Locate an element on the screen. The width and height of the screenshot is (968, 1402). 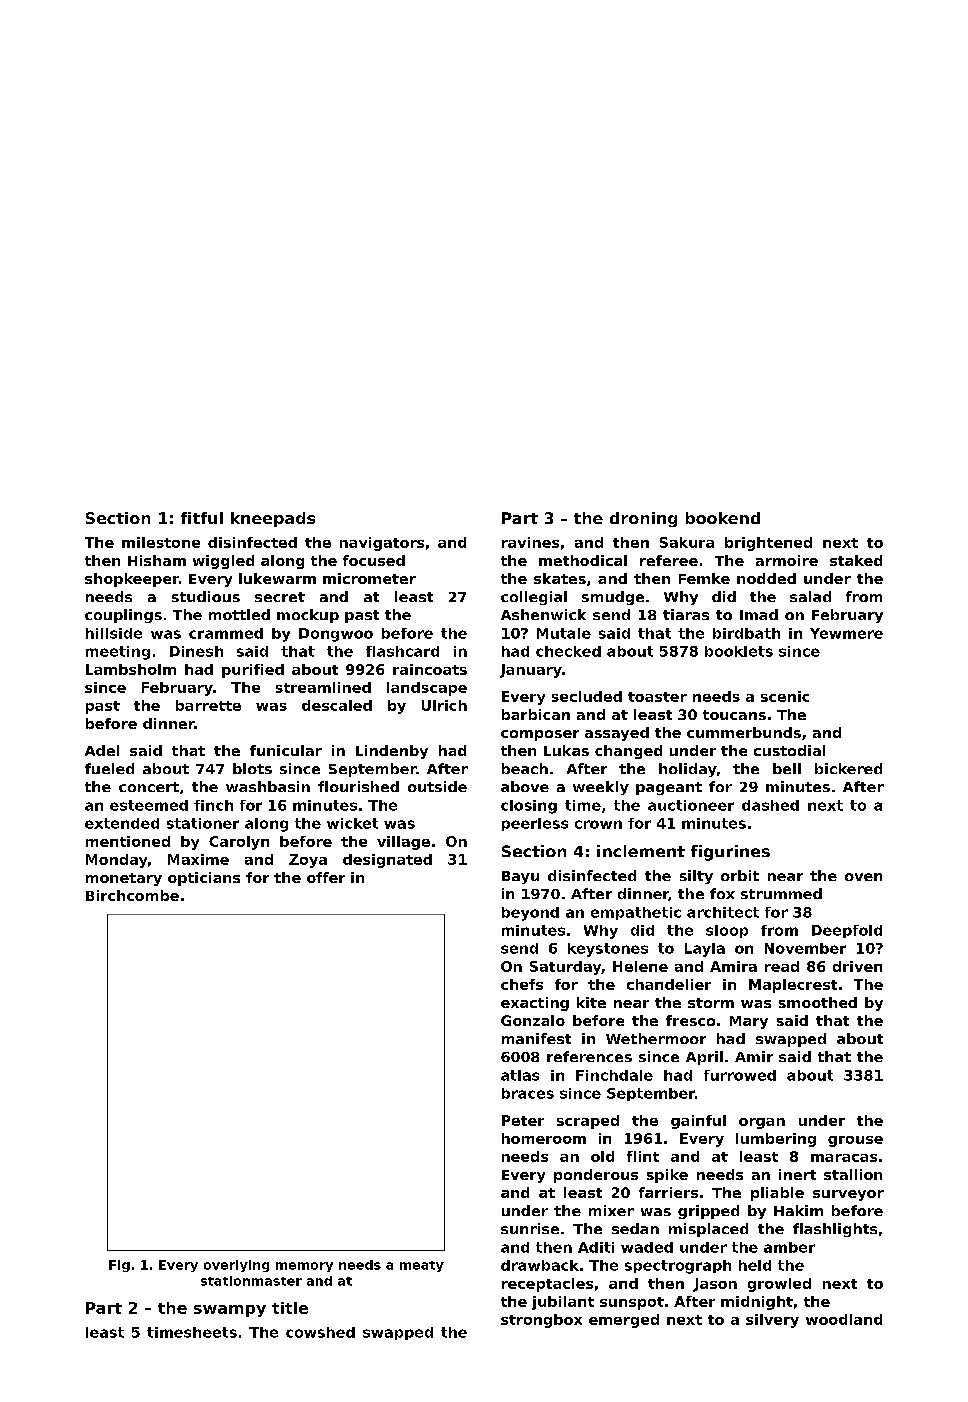
beyond is located at coordinates (530, 914).
